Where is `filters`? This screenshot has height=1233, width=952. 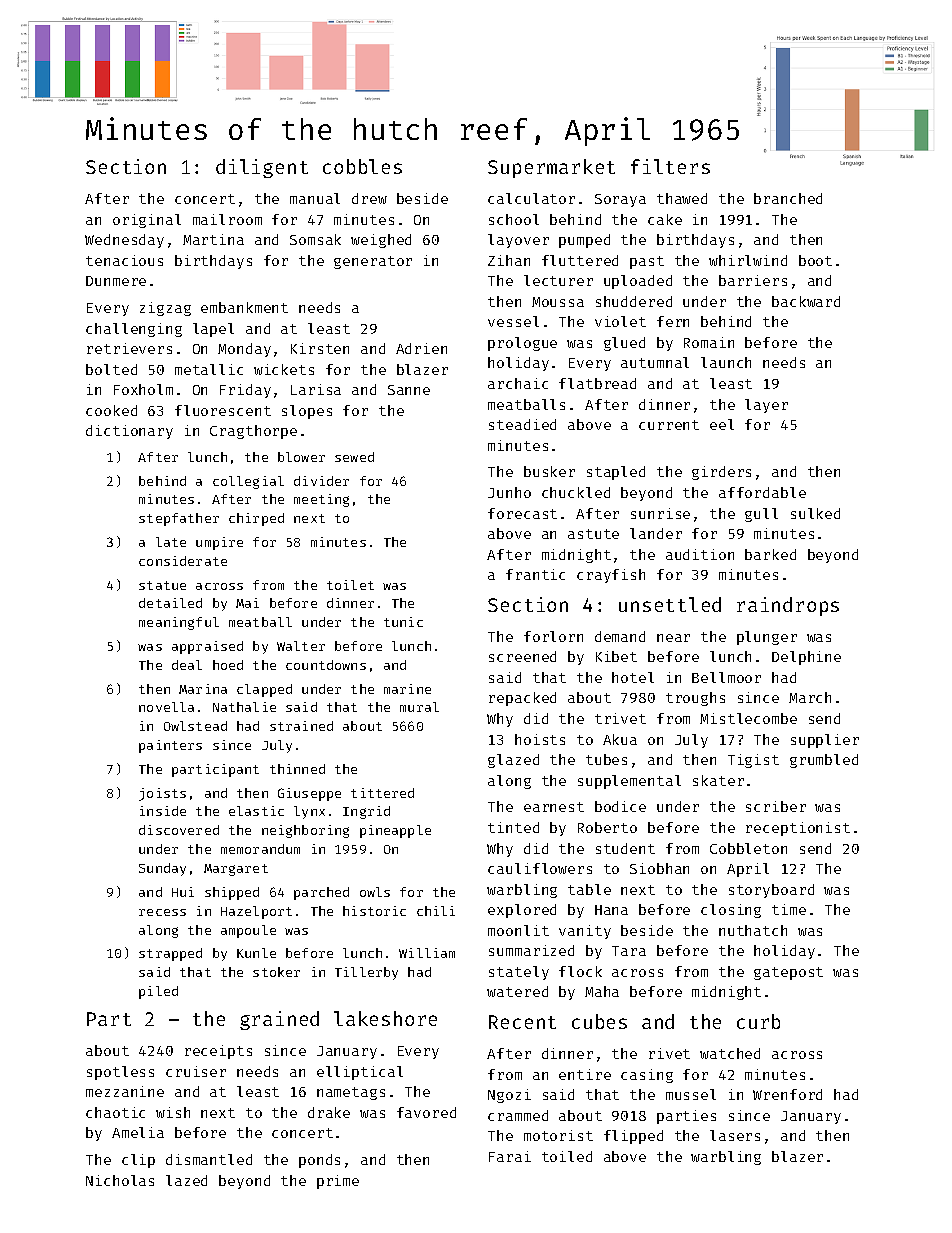
filters is located at coordinates (670, 166).
